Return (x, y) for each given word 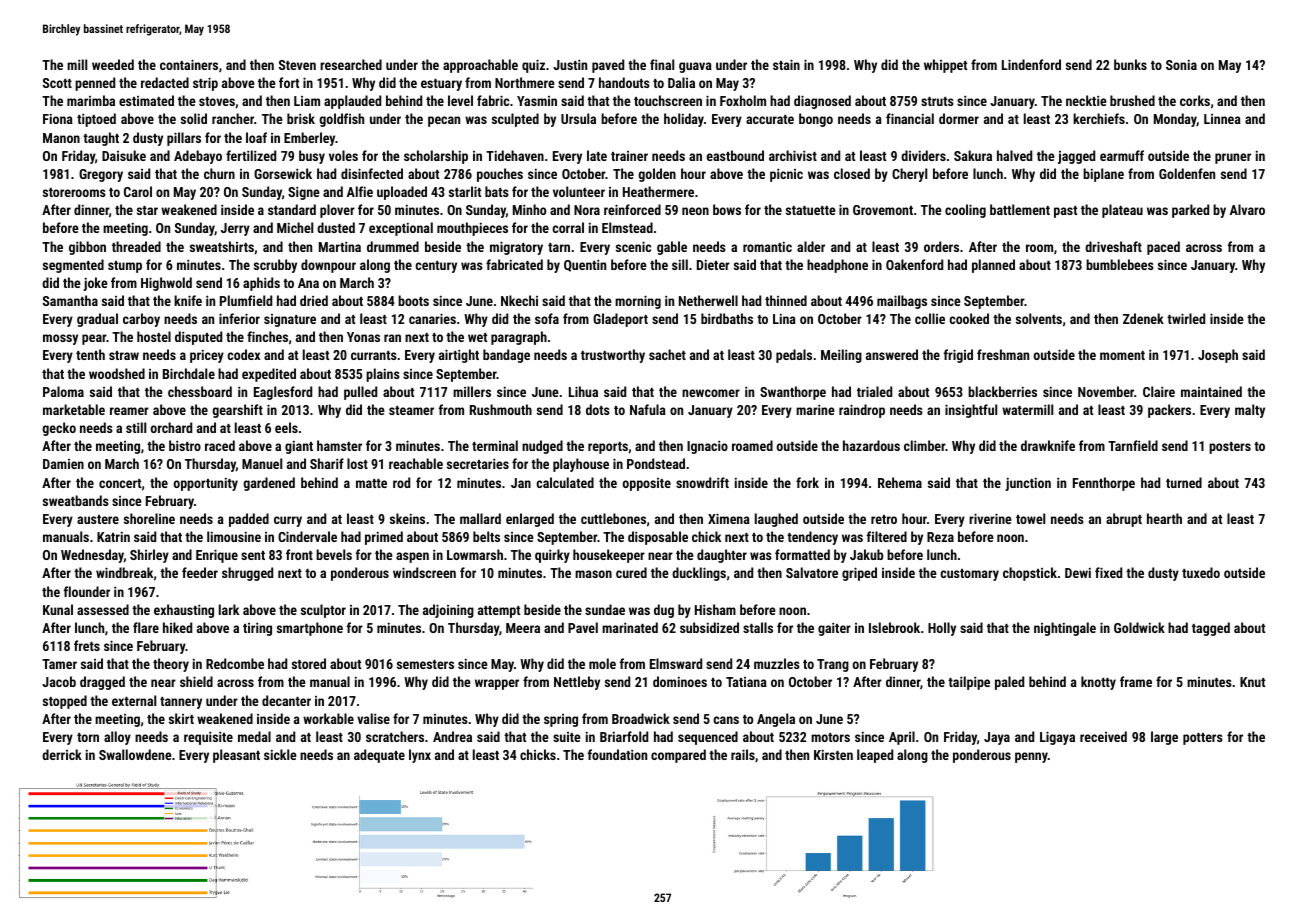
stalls (758, 627)
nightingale (1065, 629)
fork (807, 482)
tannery (181, 703)
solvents (1039, 318)
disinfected (372, 173)
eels (286, 427)
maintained (1211, 391)
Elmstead (627, 227)
